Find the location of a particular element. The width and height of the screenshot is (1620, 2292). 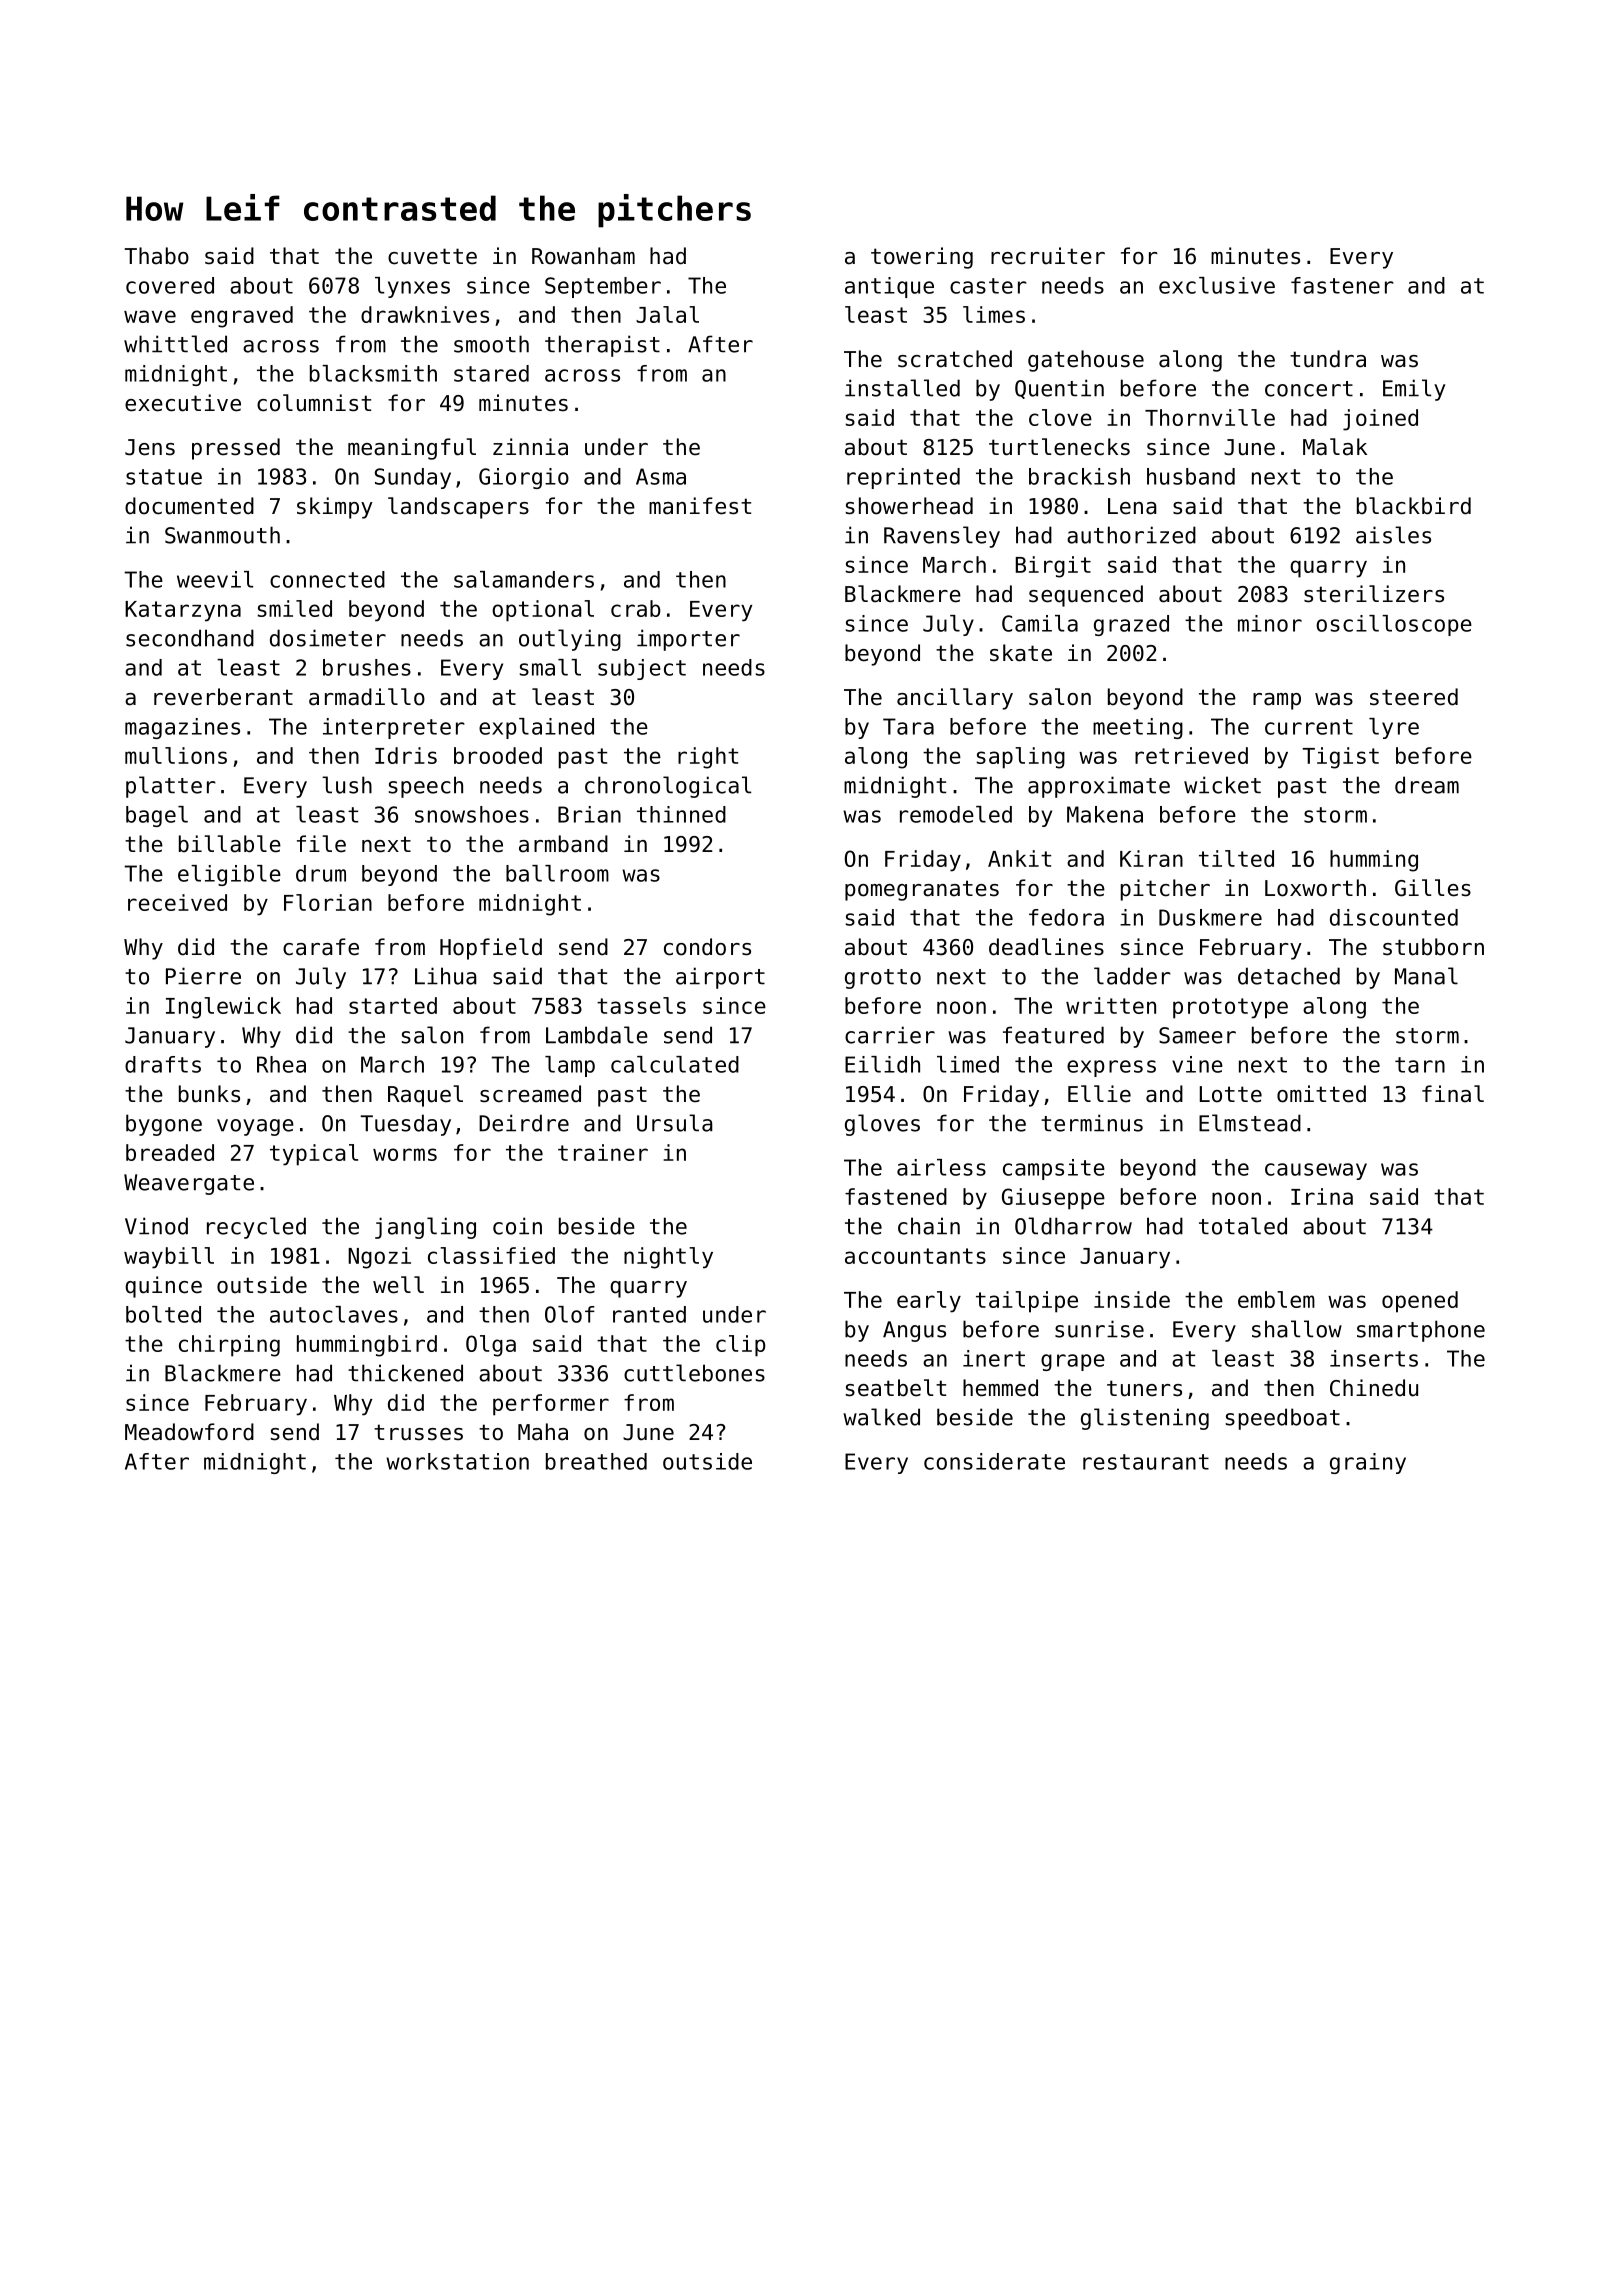

Makena is located at coordinates (1105, 814).
